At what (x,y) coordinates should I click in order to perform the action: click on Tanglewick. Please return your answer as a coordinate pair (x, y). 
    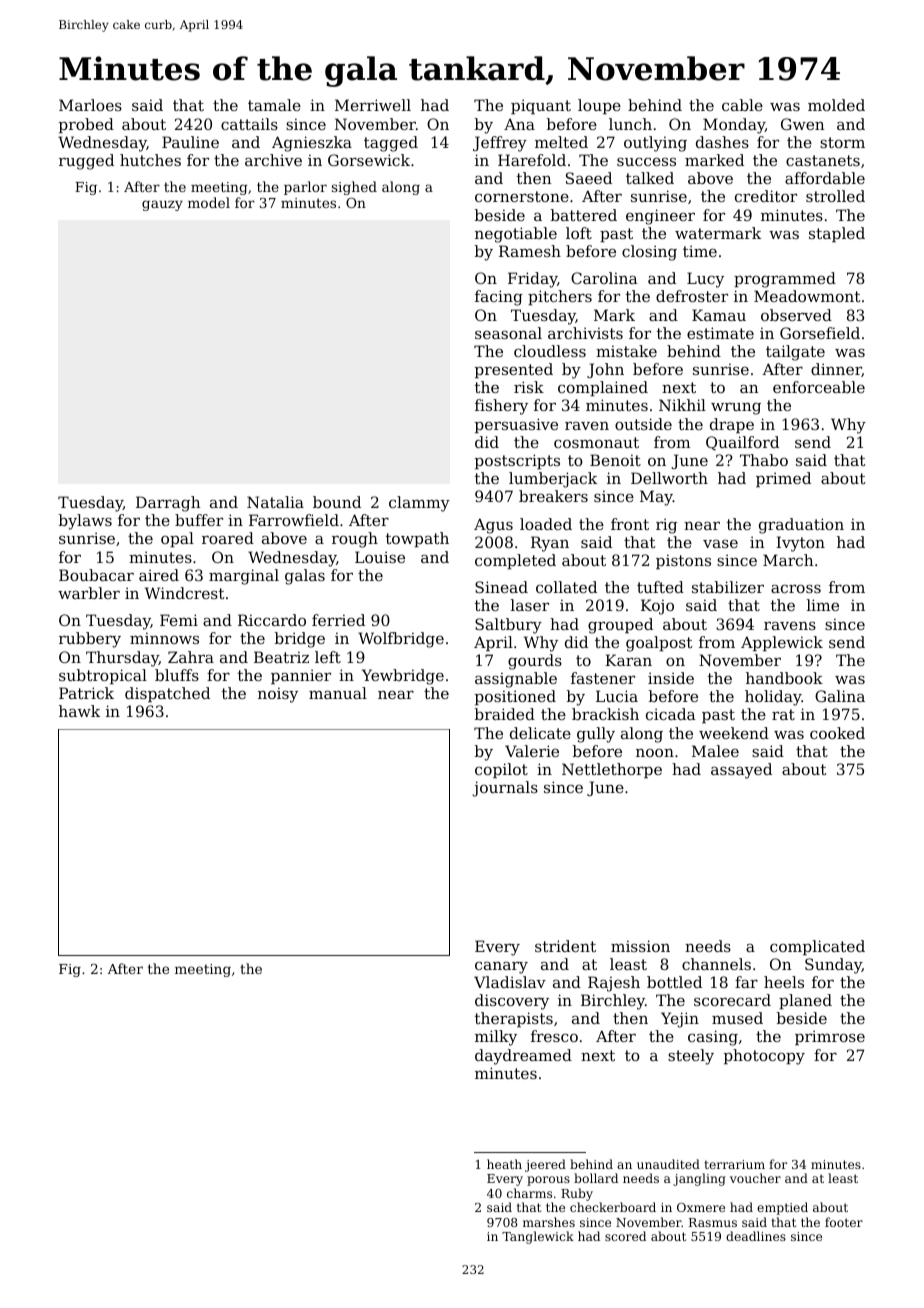
    Looking at the image, I should click on (538, 1237).
